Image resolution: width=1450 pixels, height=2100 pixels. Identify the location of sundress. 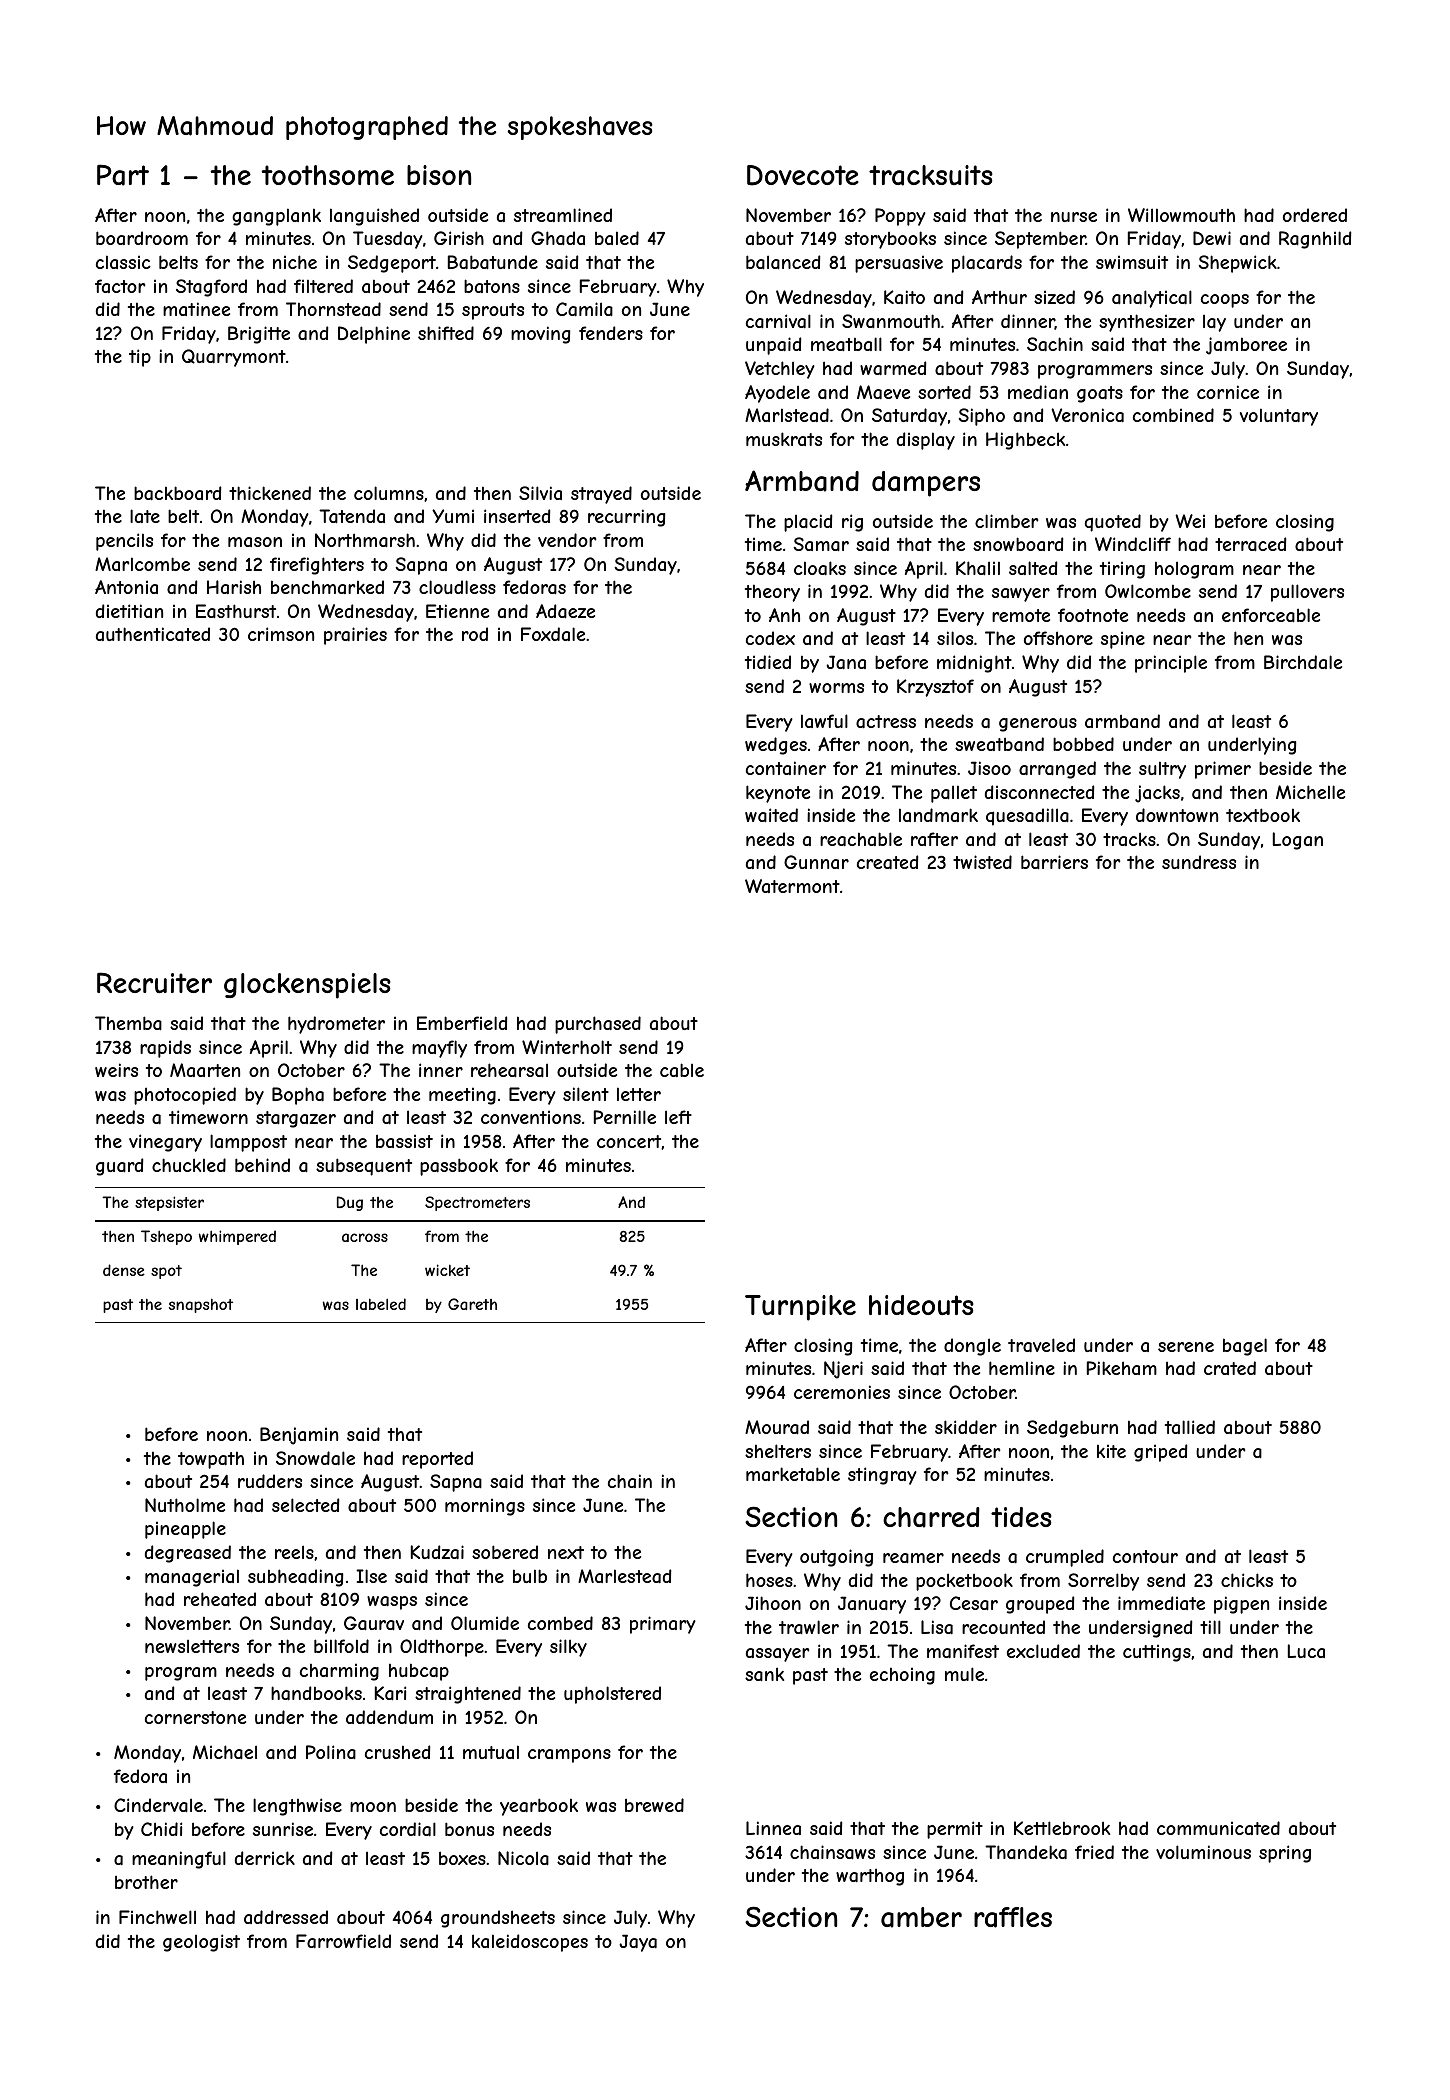
(1199, 862).
